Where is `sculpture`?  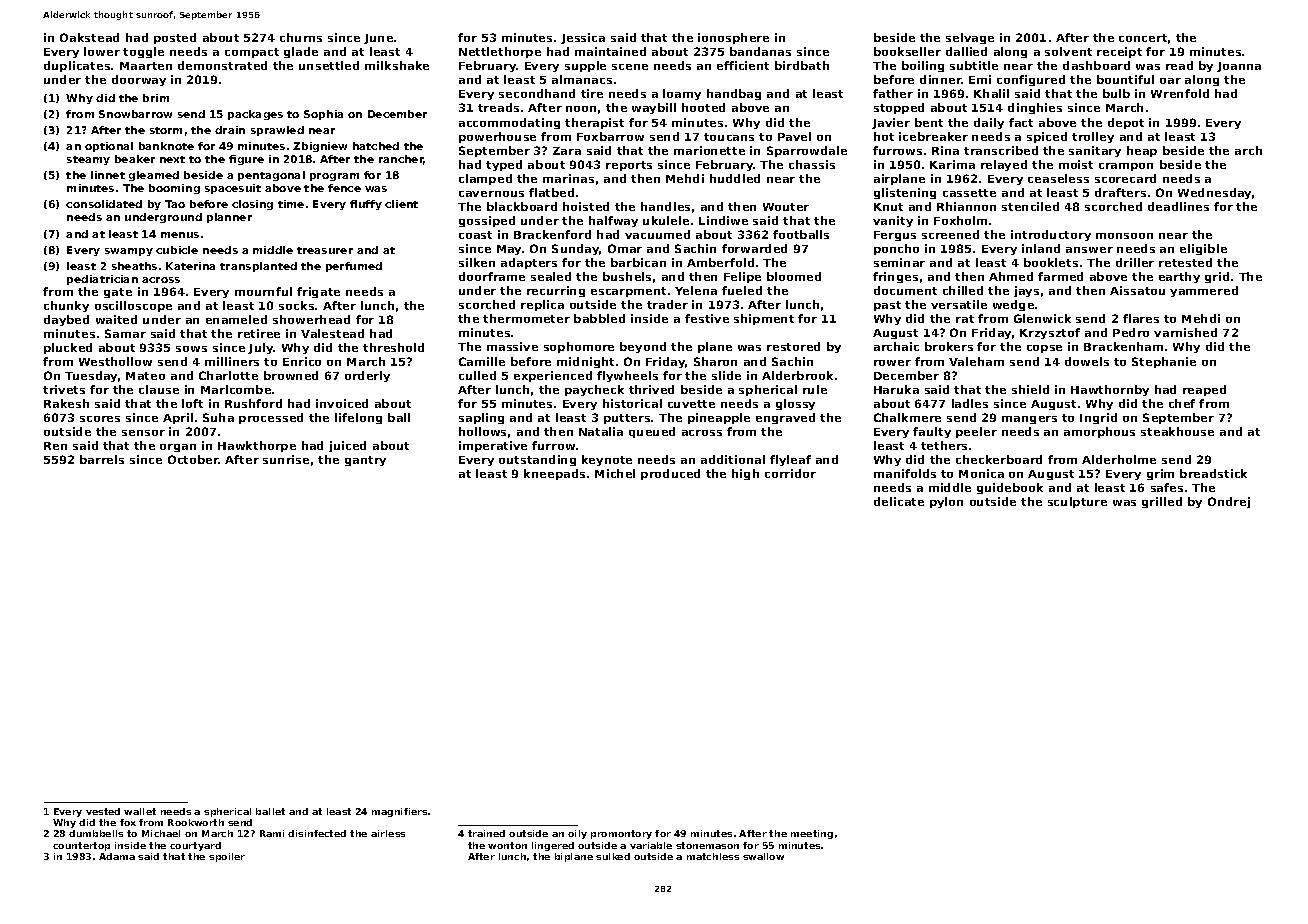 sculpture is located at coordinates (1077, 502).
